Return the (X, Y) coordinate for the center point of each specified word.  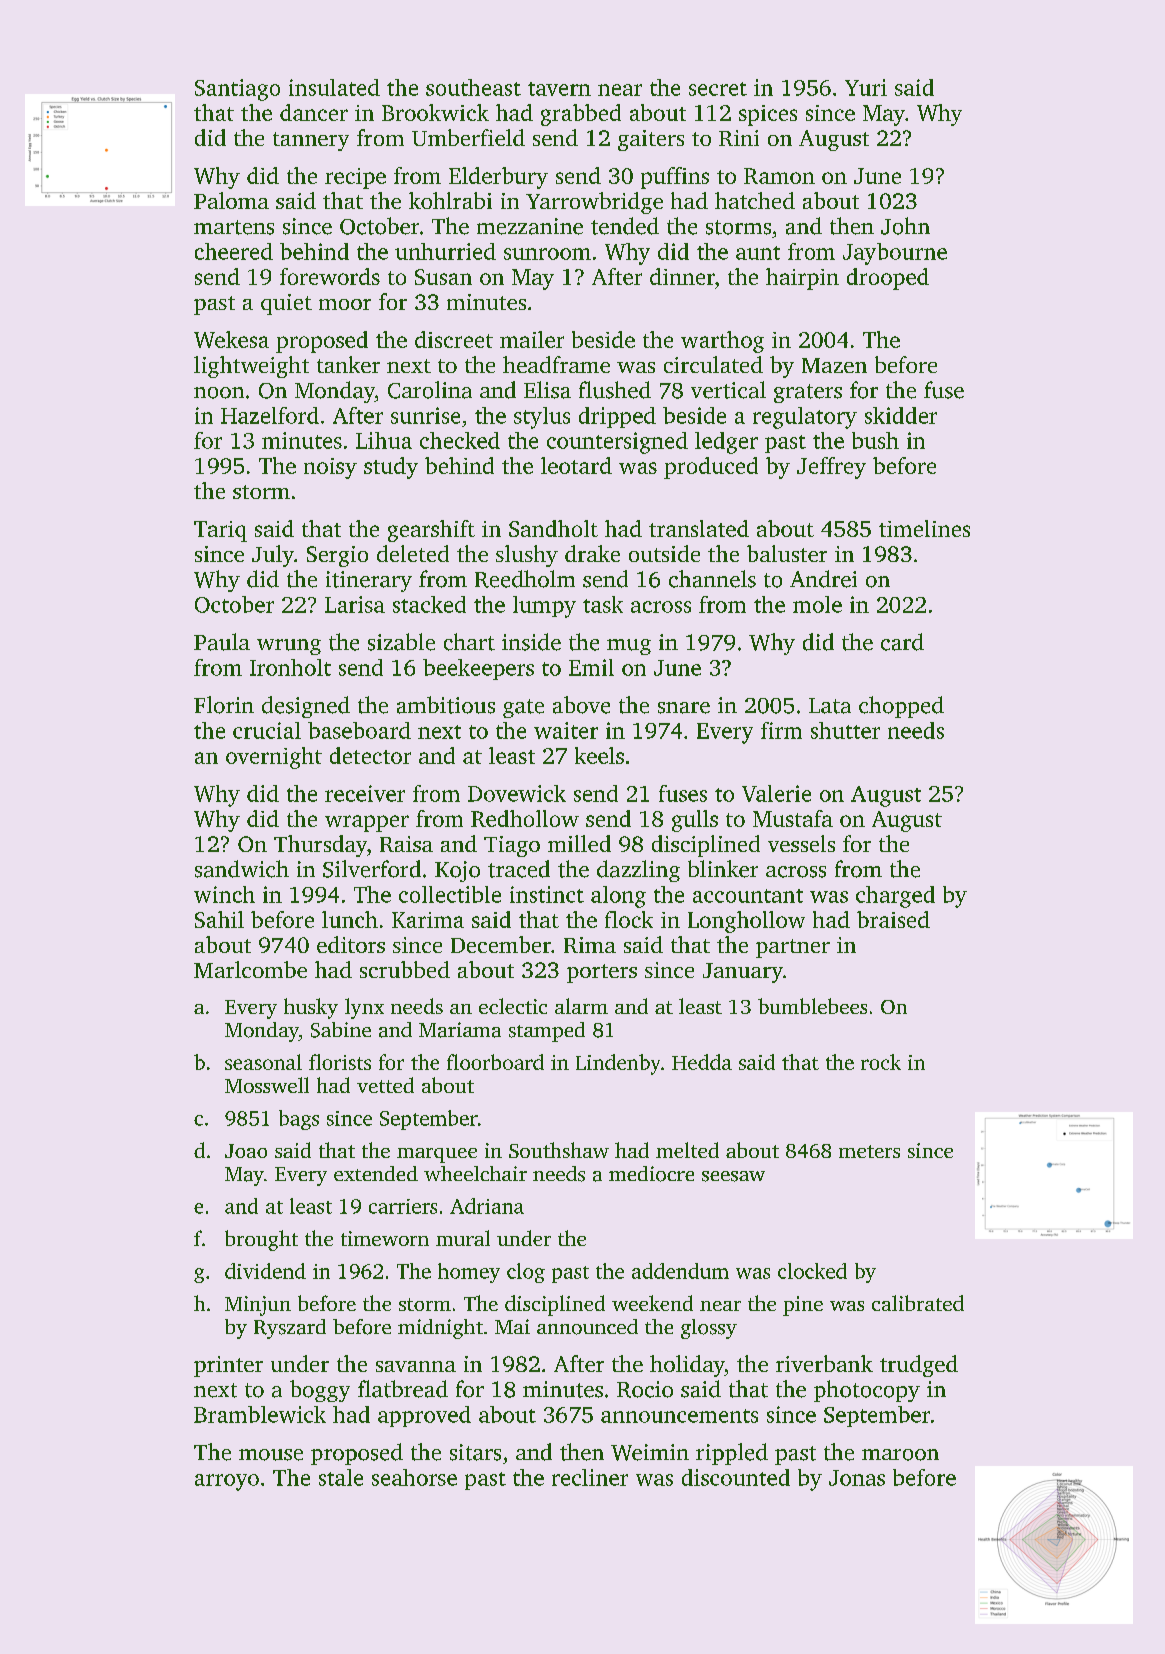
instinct (547, 894)
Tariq (220, 531)
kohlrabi (450, 200)
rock (881, 1062)
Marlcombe (250, 969)
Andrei (823, 579)
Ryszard (290, 1329)
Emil (591, 667)
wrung (289, 647)
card (902, 642)
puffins (675, 178)
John (905, 226)
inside (531, 642)
